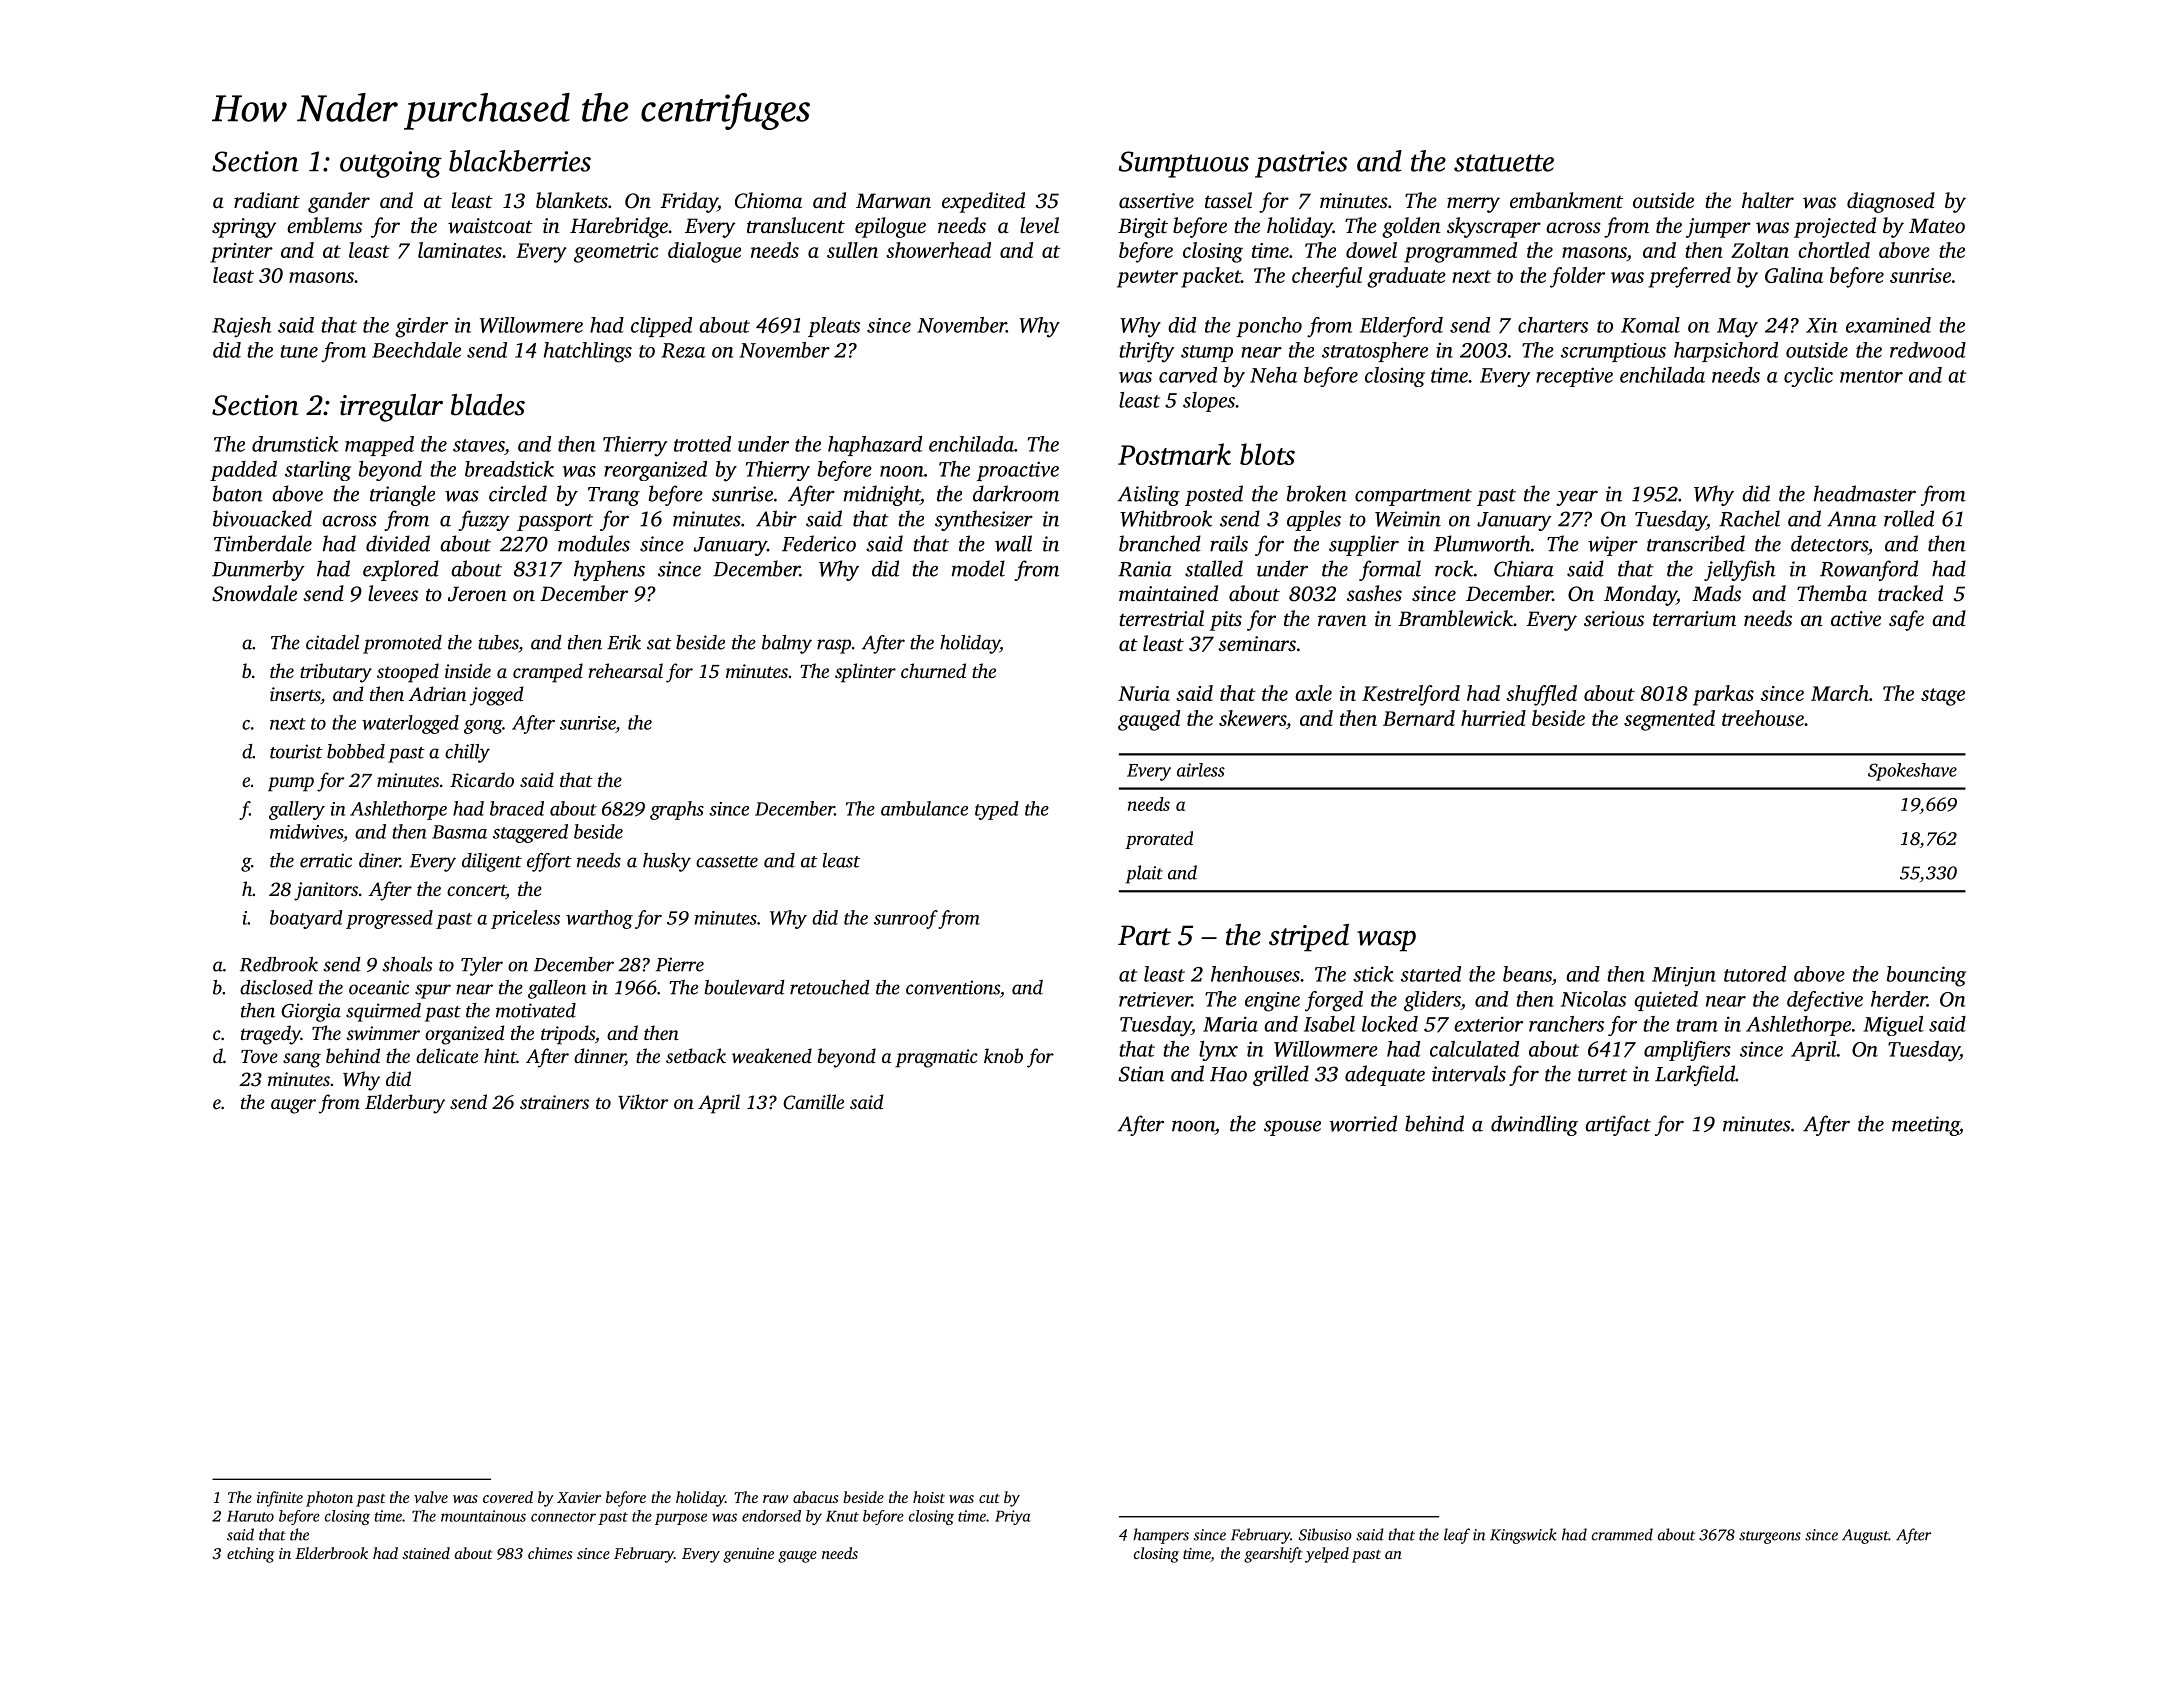 The image size is (2178, 1683). I want to click on Viktor, so click(643, 1102).
